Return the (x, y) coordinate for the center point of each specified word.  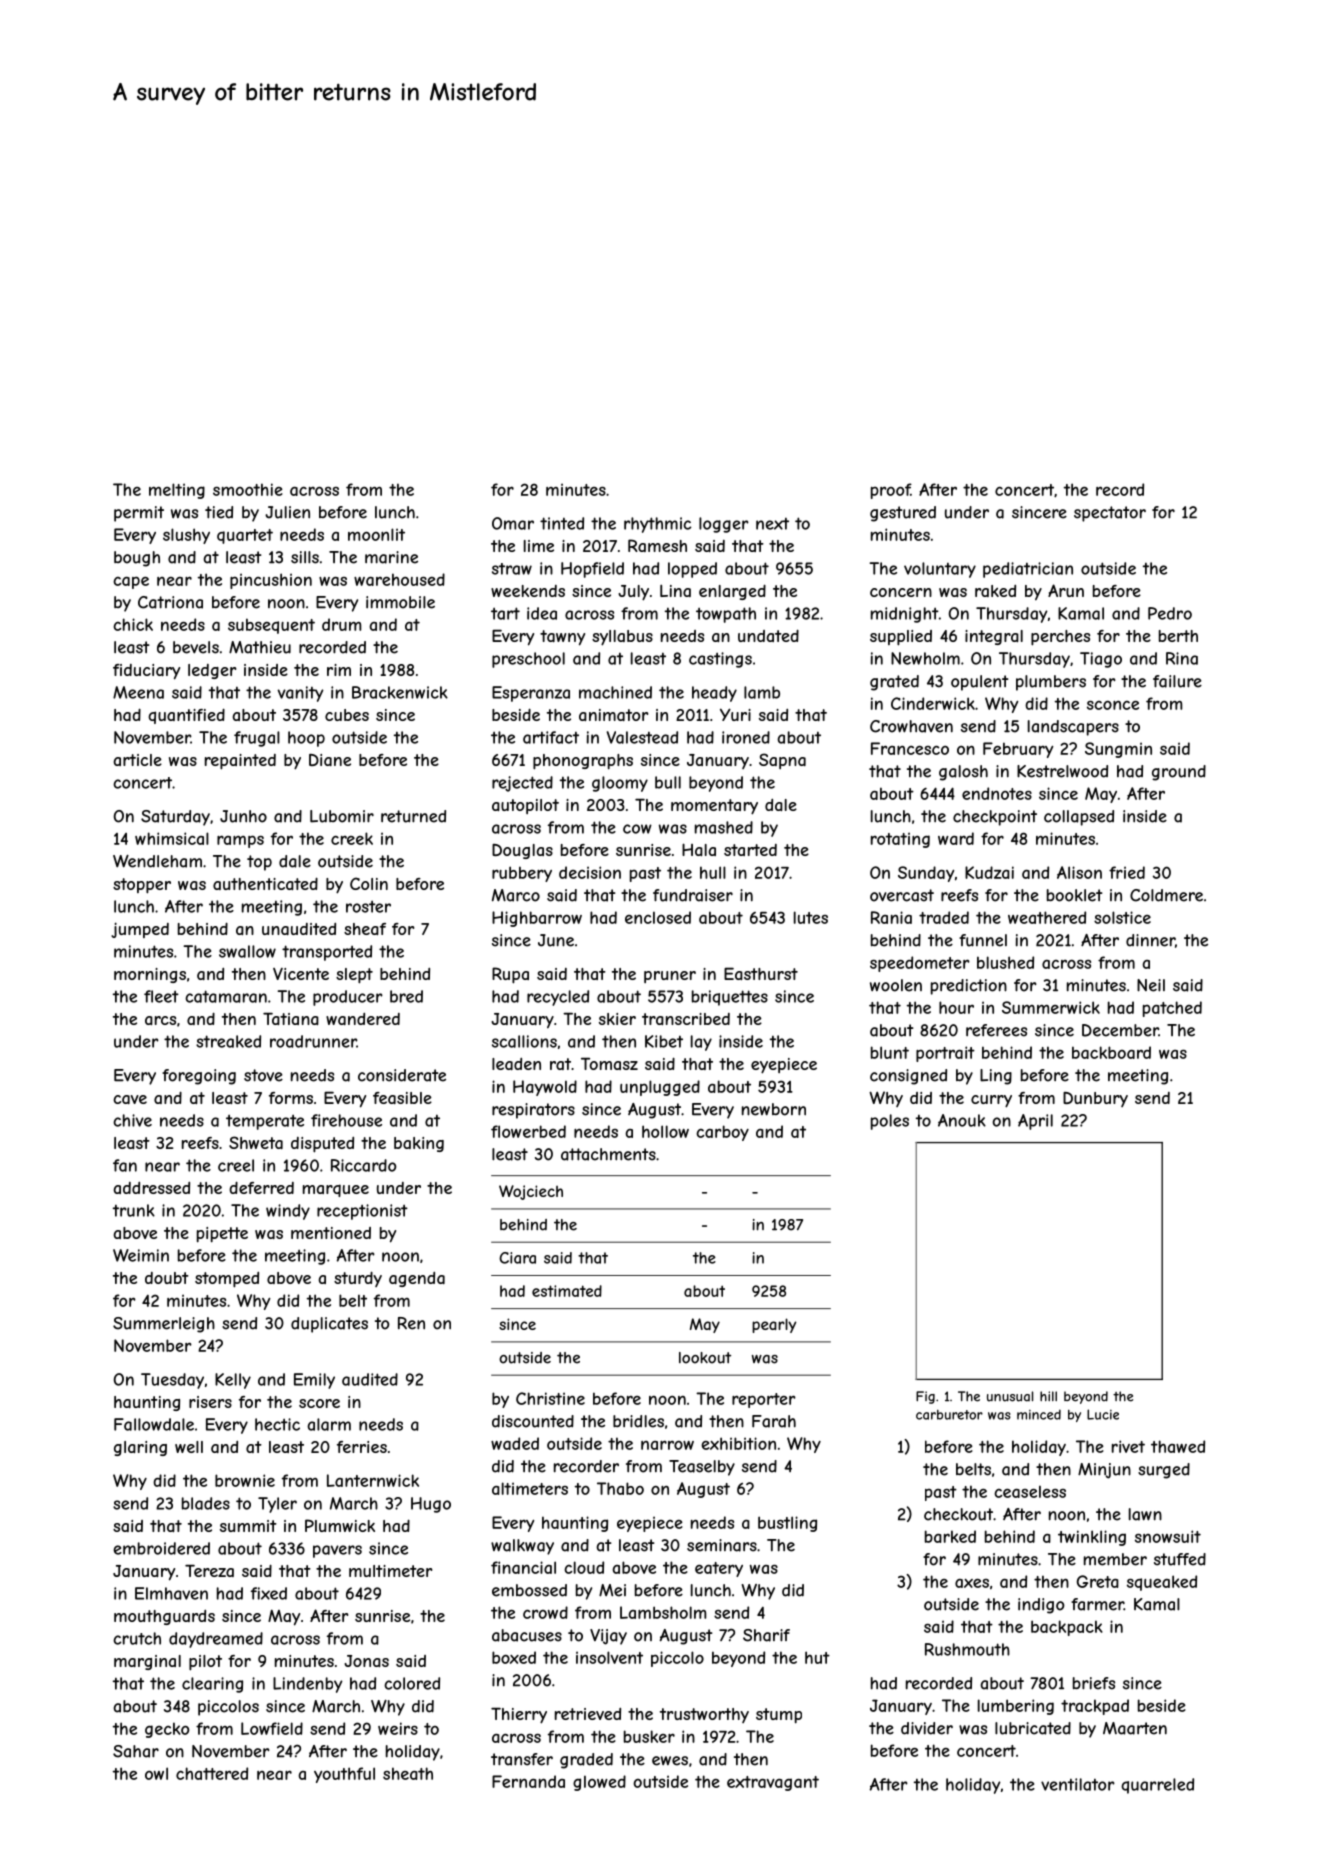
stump (779, 1716)
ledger (212, 671)
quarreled (1157, 1786)
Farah (774, 1421)
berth (1178, 636)
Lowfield (272, 1728)
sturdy (358, 1279)
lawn (1145, 1514)
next (772, 524)
